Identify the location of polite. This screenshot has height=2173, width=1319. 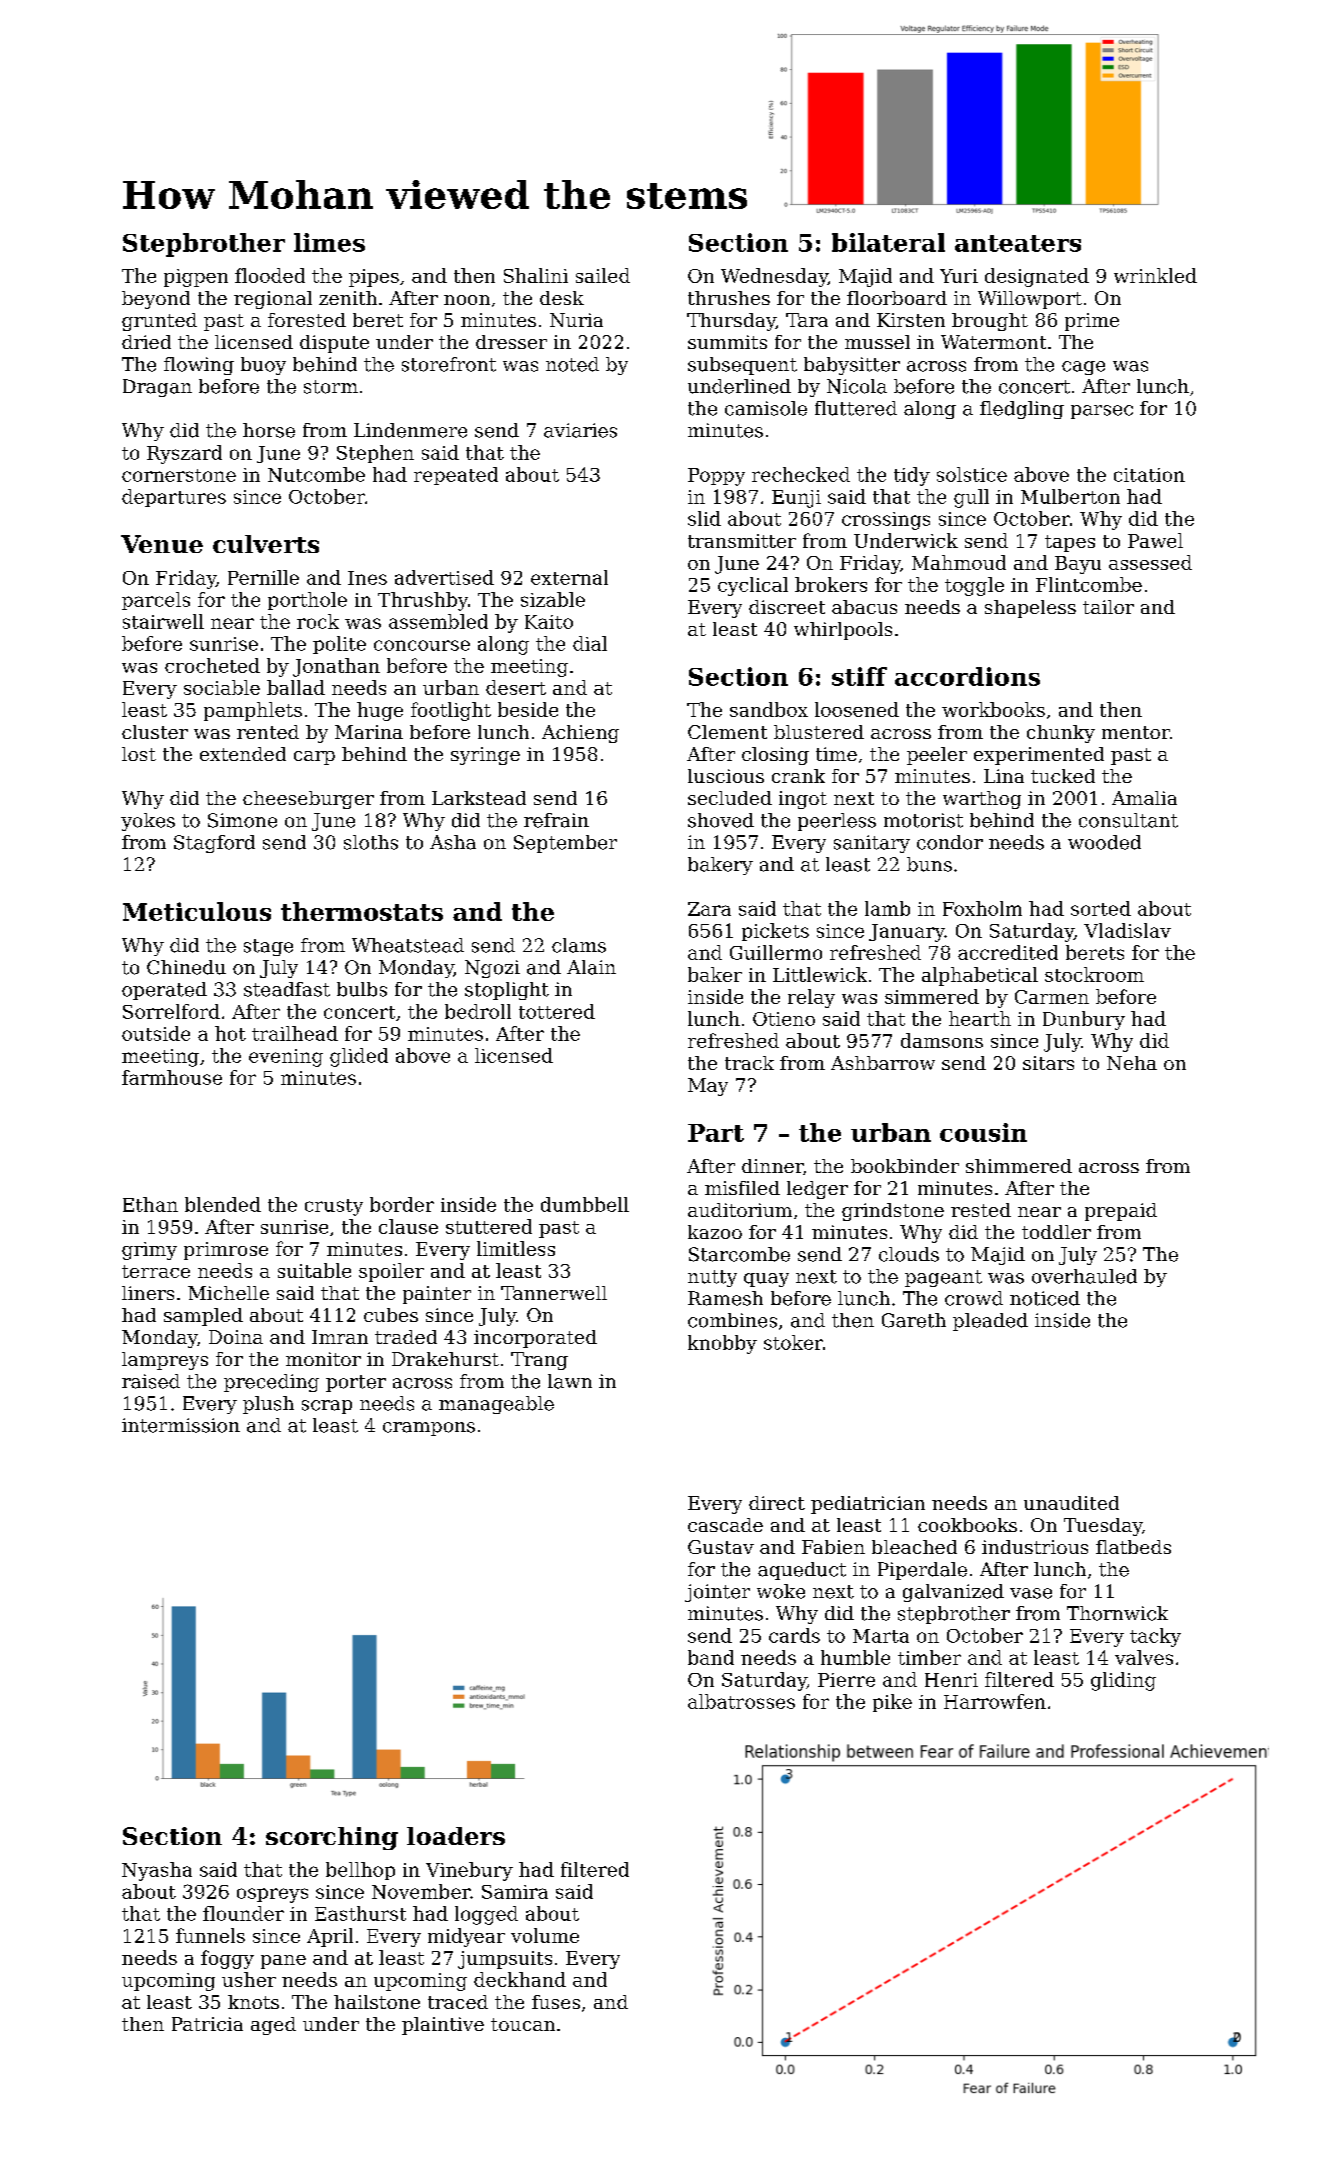
(339, 645).
